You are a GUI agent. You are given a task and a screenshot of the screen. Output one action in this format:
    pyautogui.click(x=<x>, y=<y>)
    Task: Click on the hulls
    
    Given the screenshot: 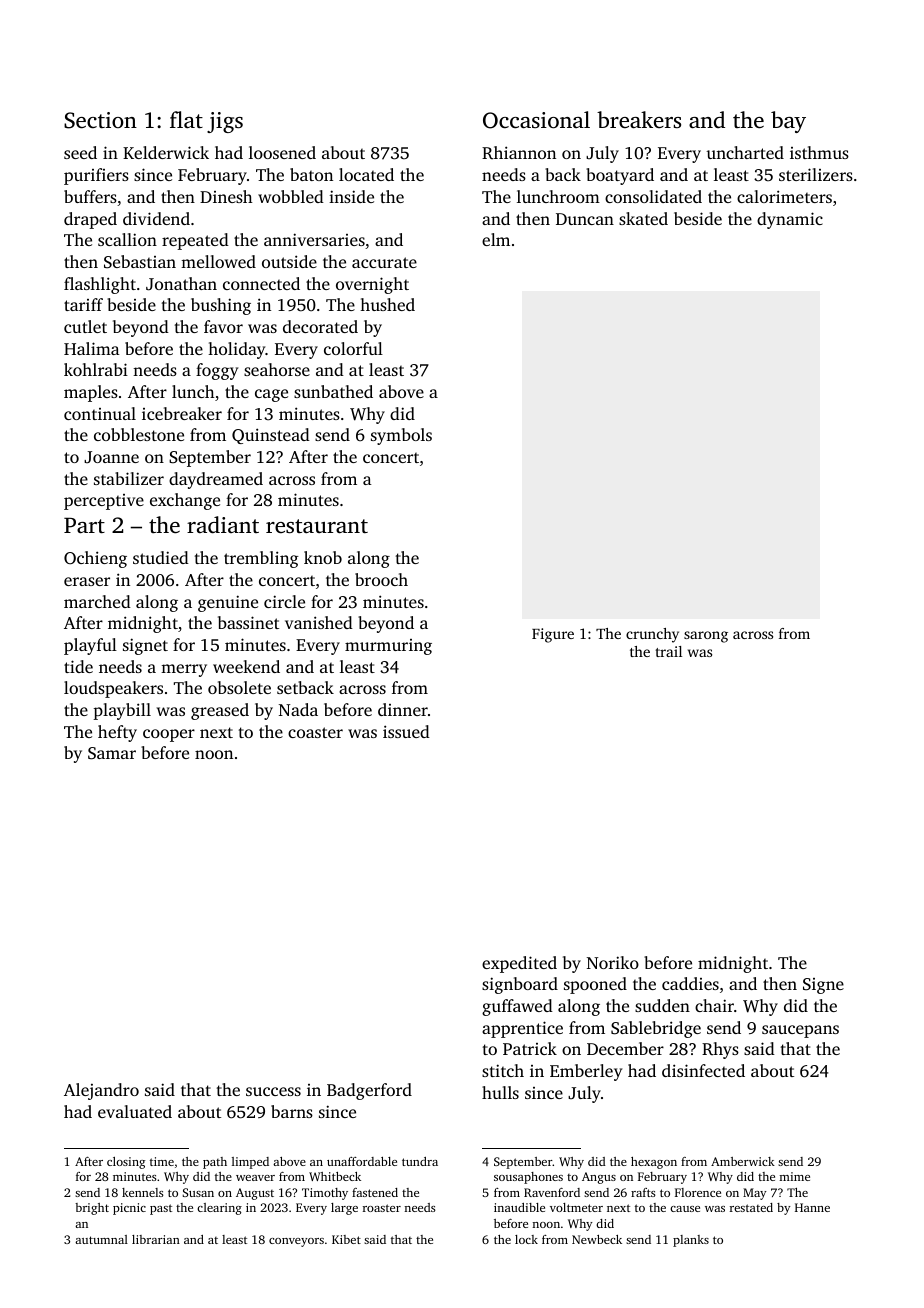 What is the action you would take?
    pyautogui.click(x=500, y=1092)
